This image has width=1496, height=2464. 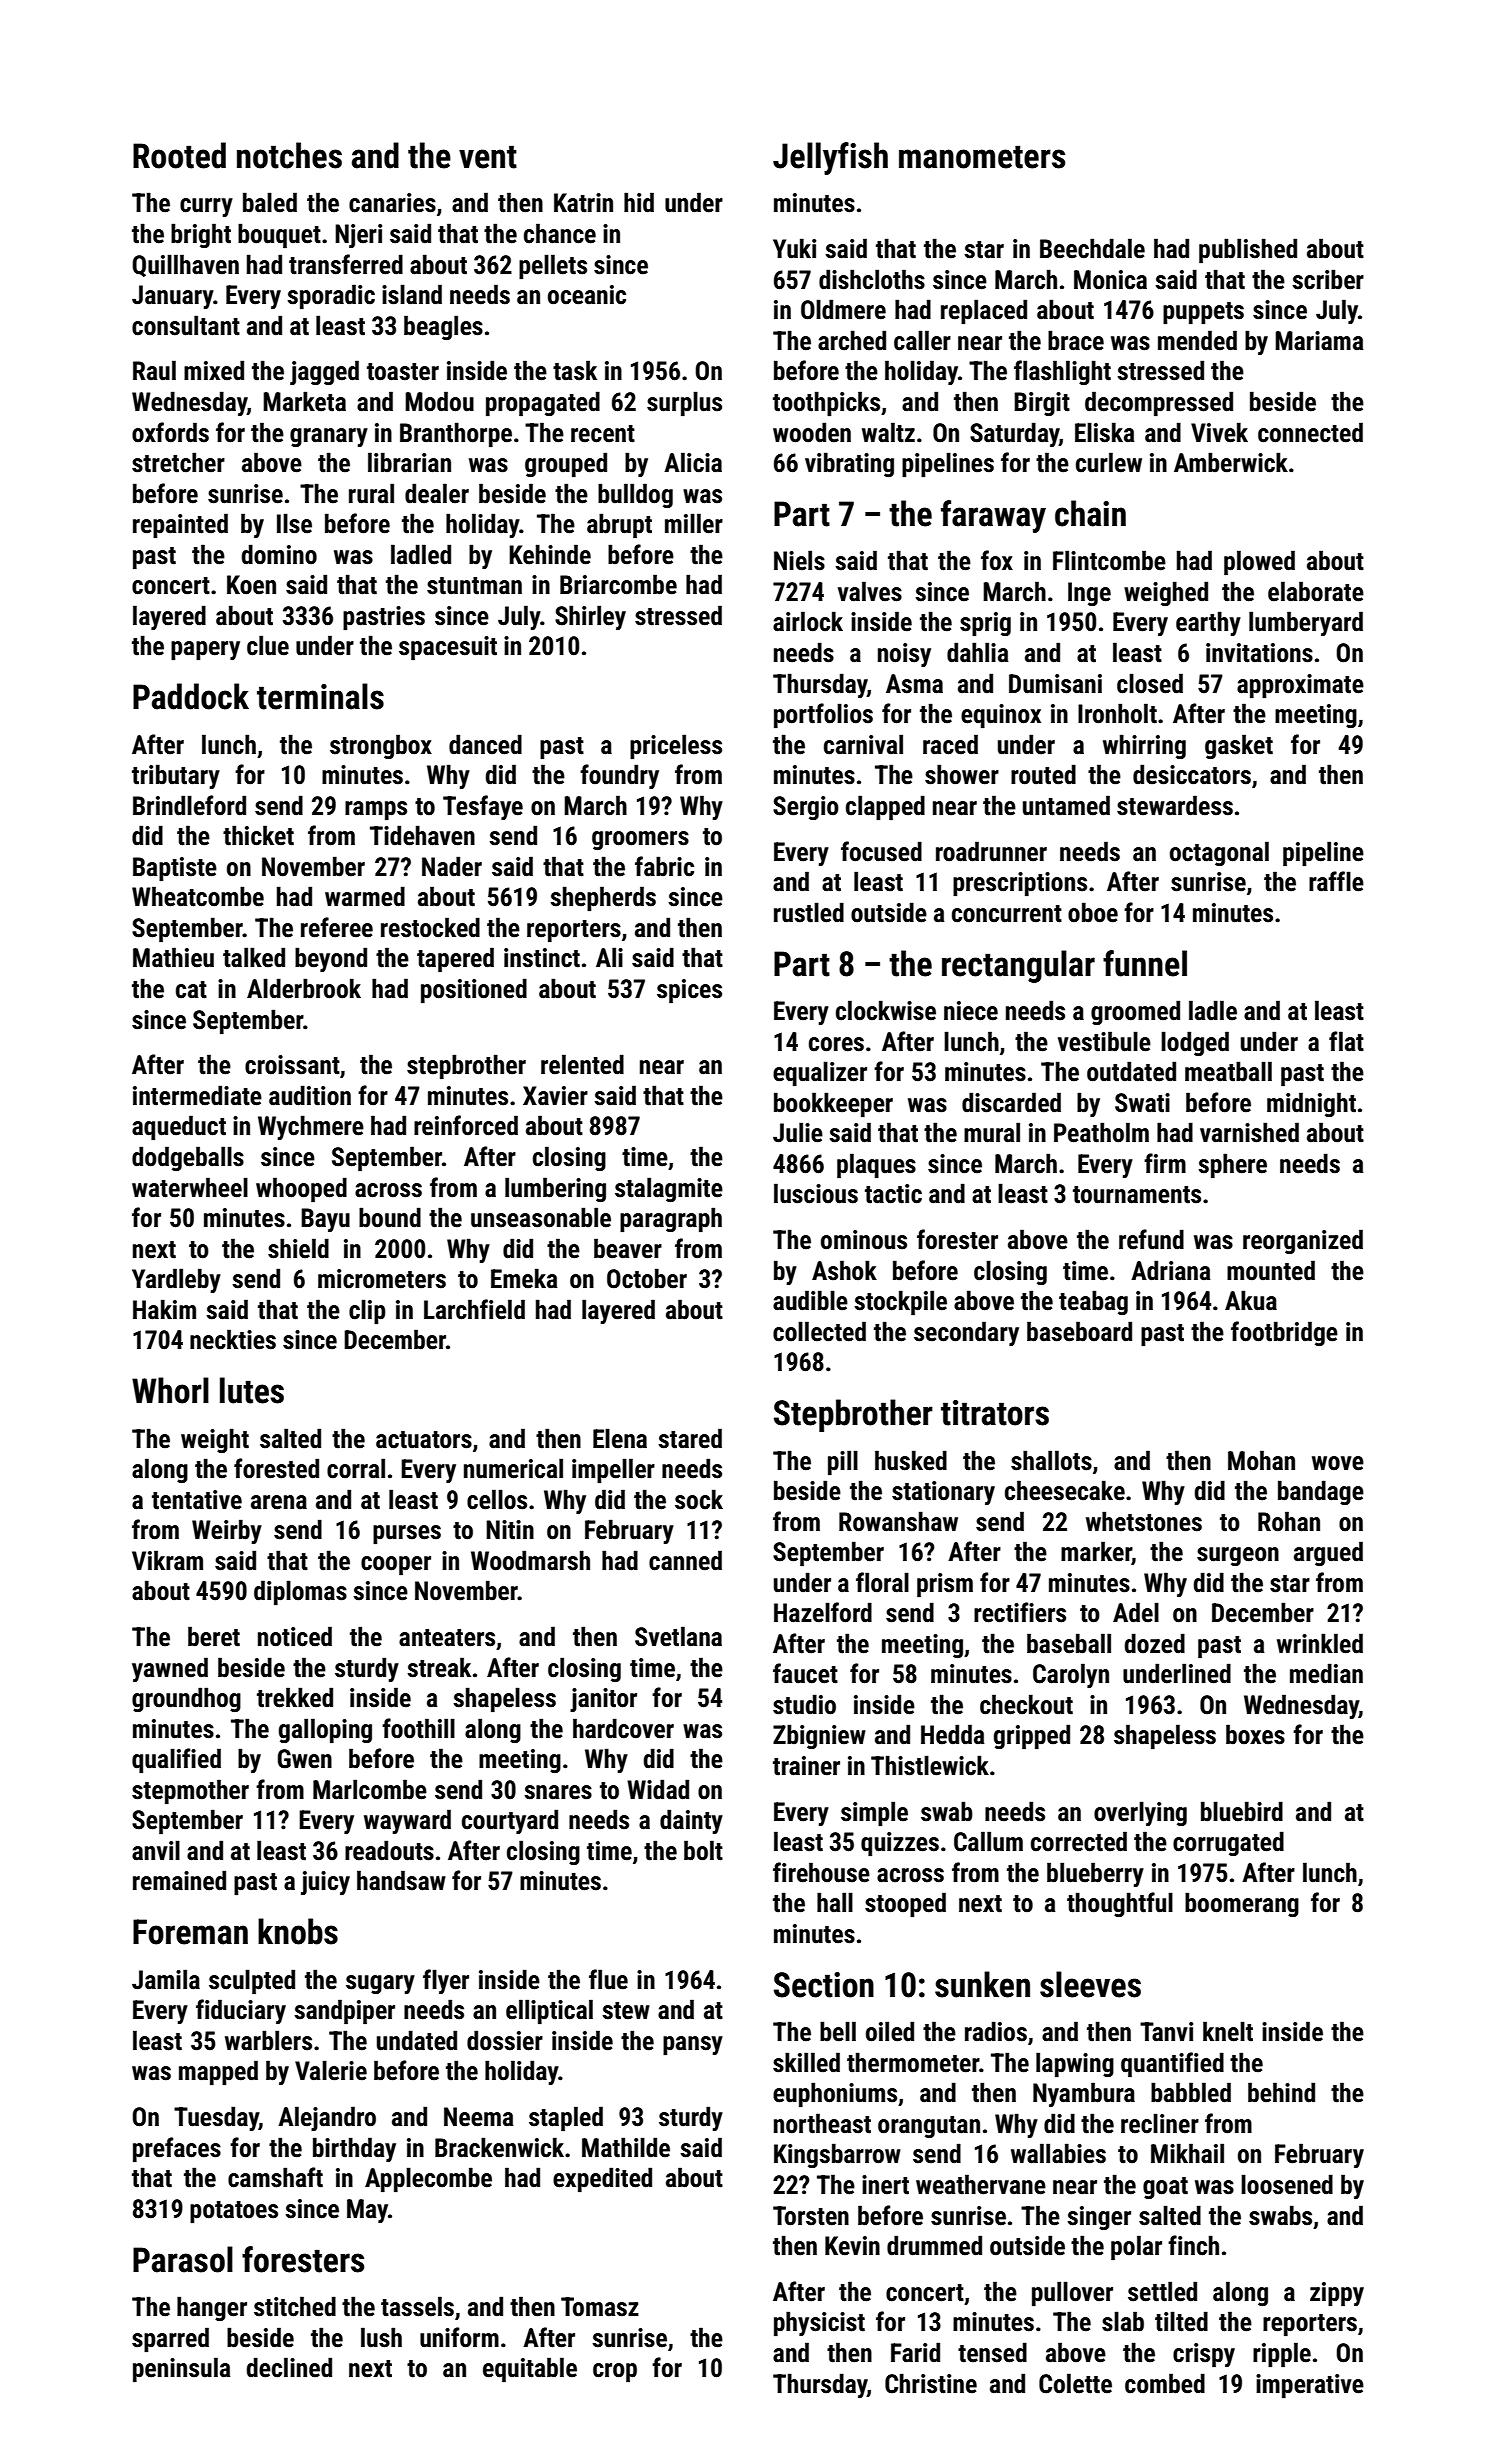 I want to click on octagonal, so click(x=1219, y=853).
